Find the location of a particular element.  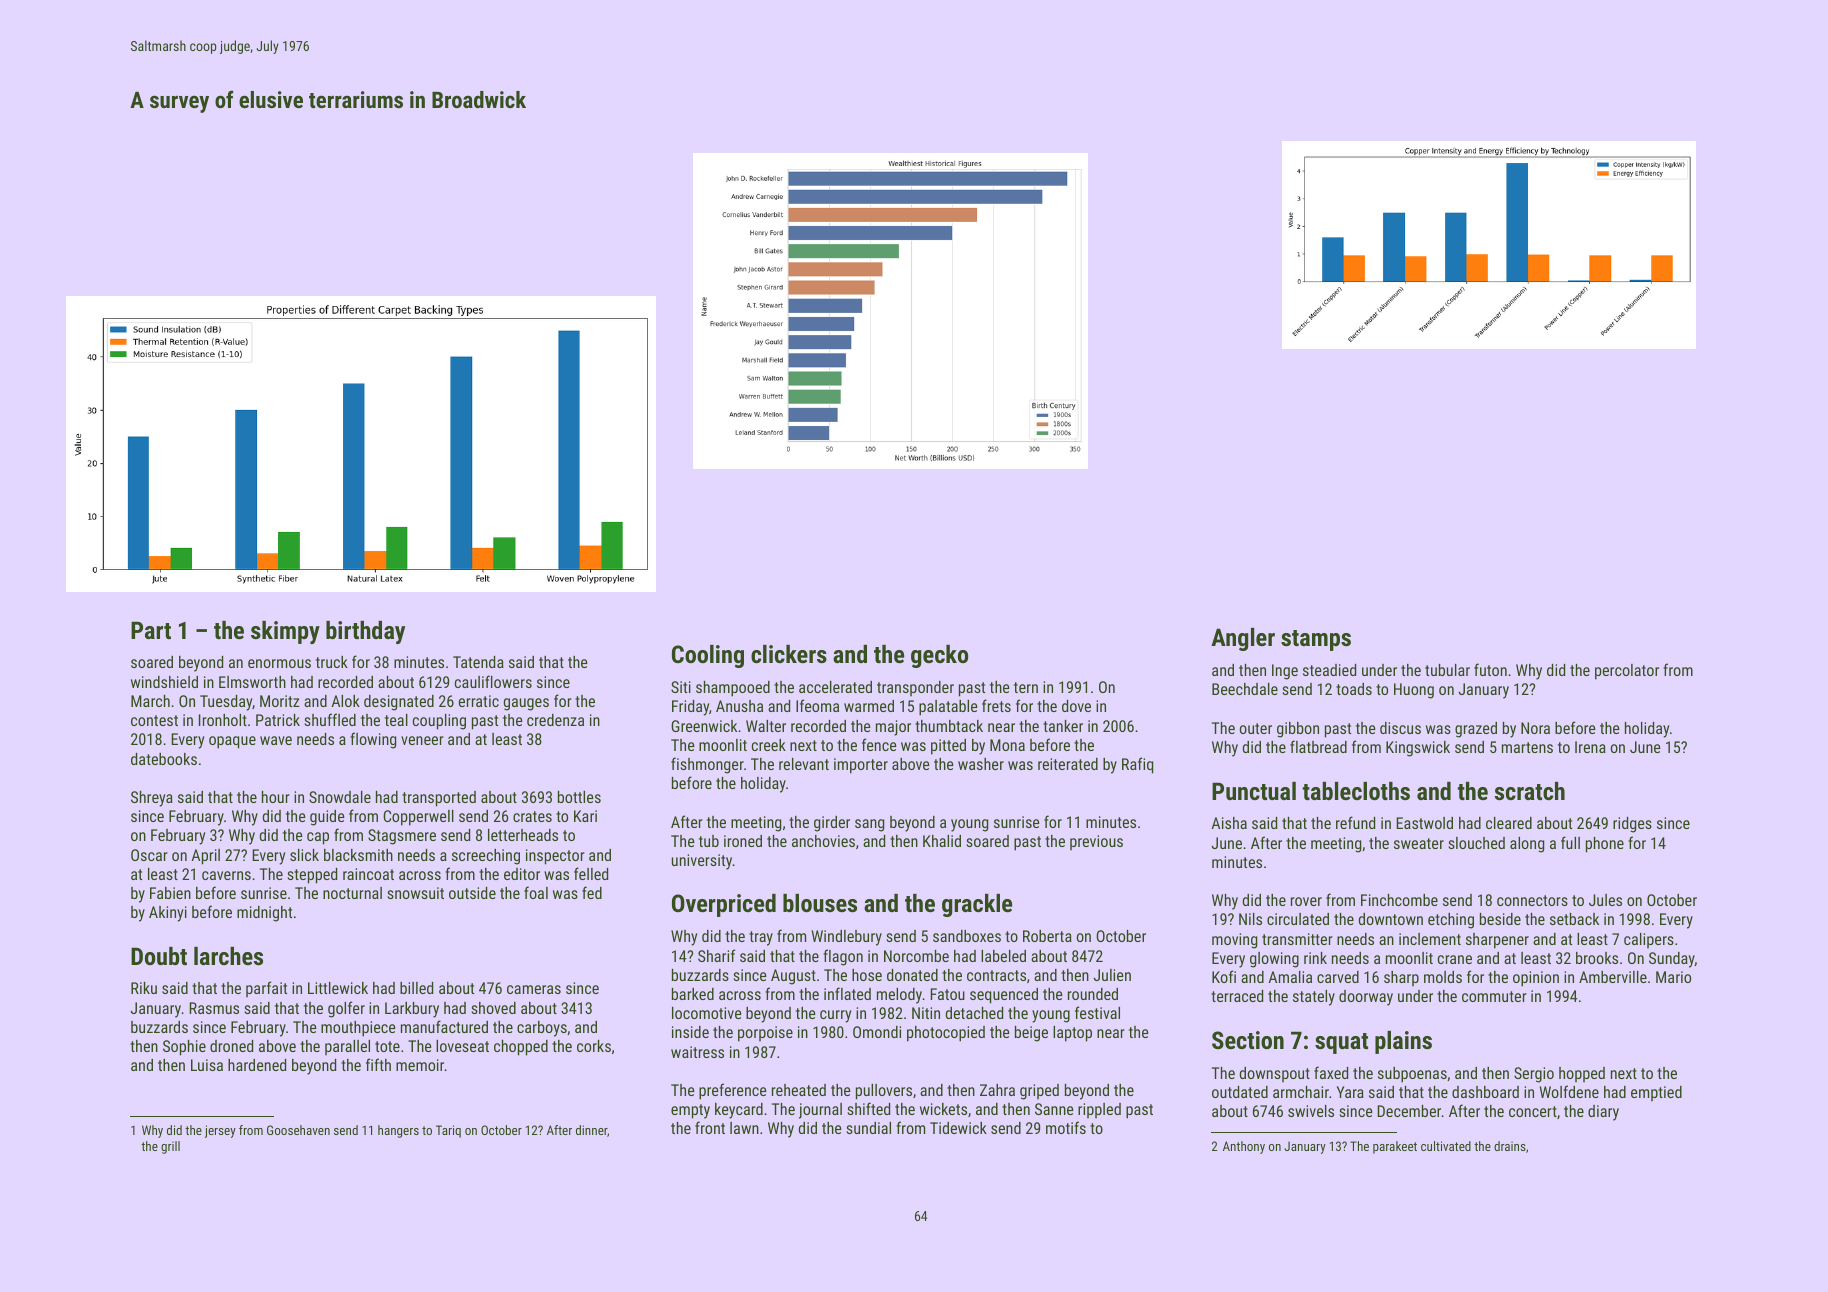

clickers is located at coordinates (789, 654).
